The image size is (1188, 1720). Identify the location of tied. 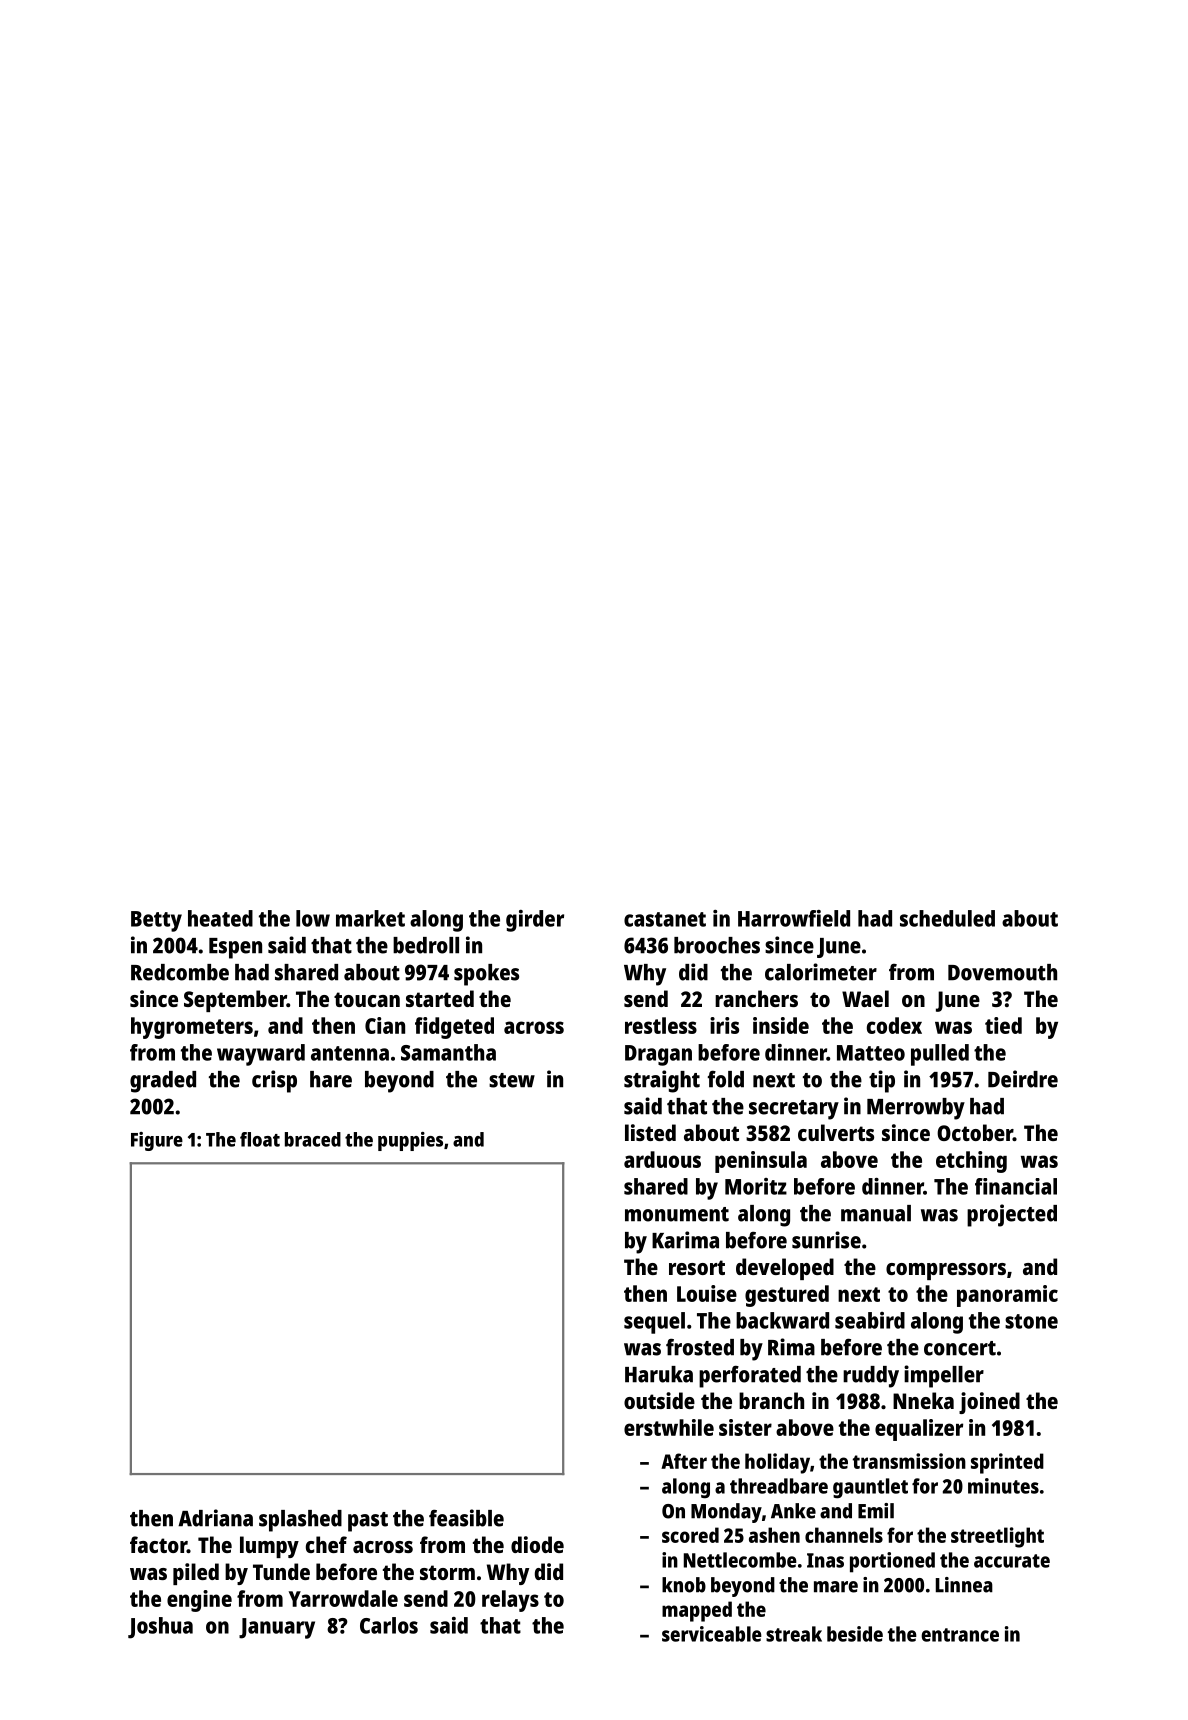
(1003, 1025).
